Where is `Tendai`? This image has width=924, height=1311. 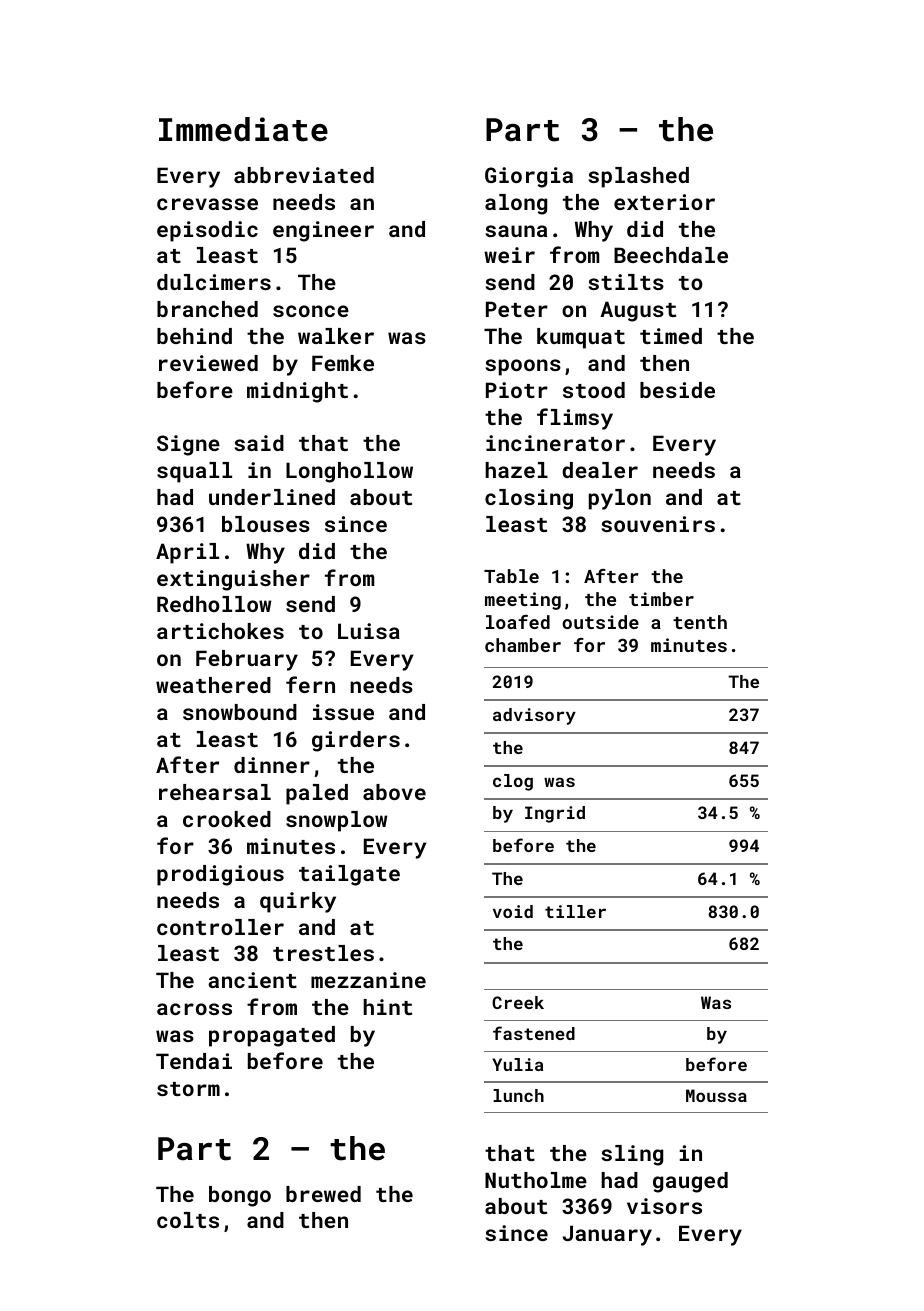
Tendai is located at coordinates (194, 1061).
